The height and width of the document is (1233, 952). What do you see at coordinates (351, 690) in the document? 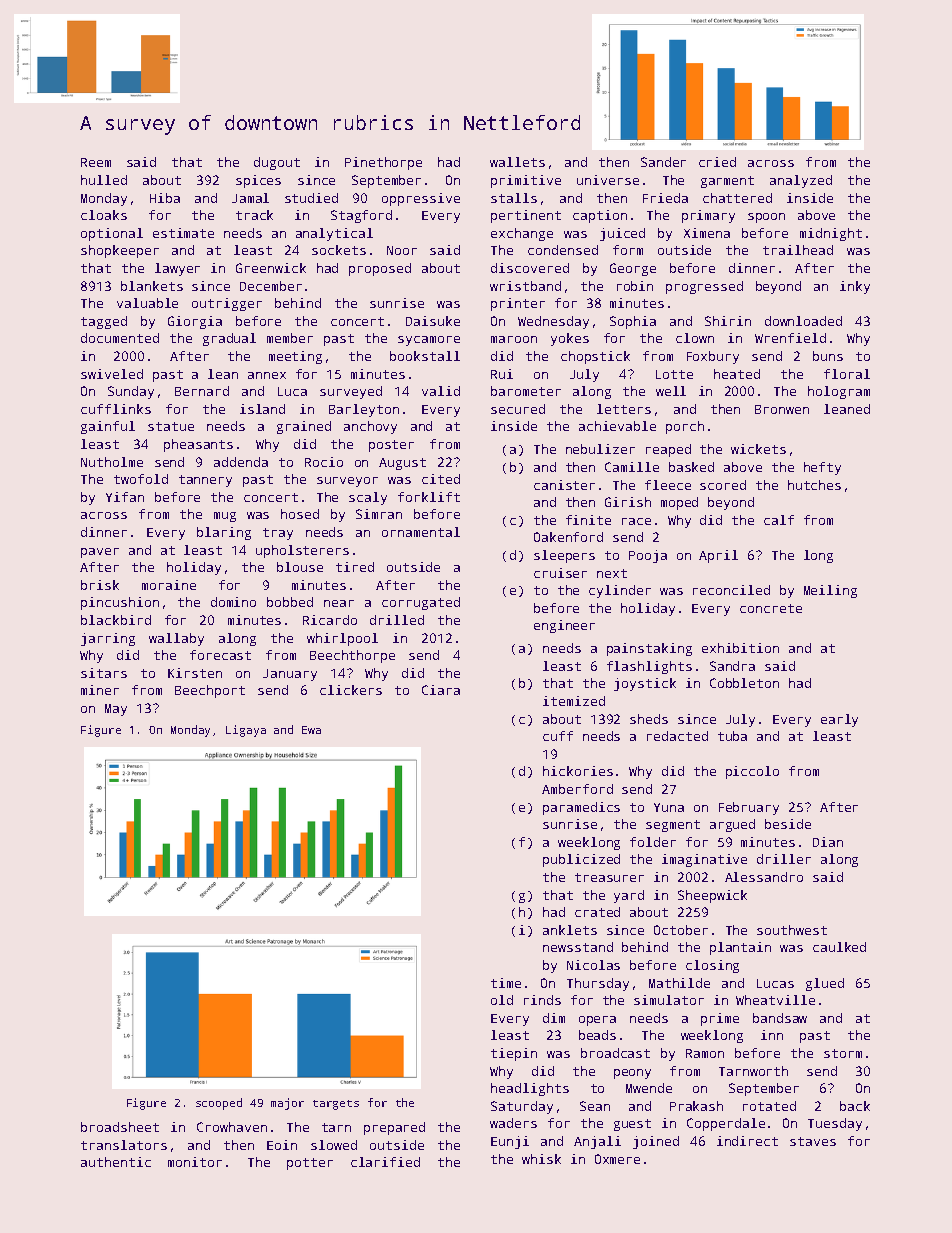
I see `clickers` at bounding box center [351, 690].
